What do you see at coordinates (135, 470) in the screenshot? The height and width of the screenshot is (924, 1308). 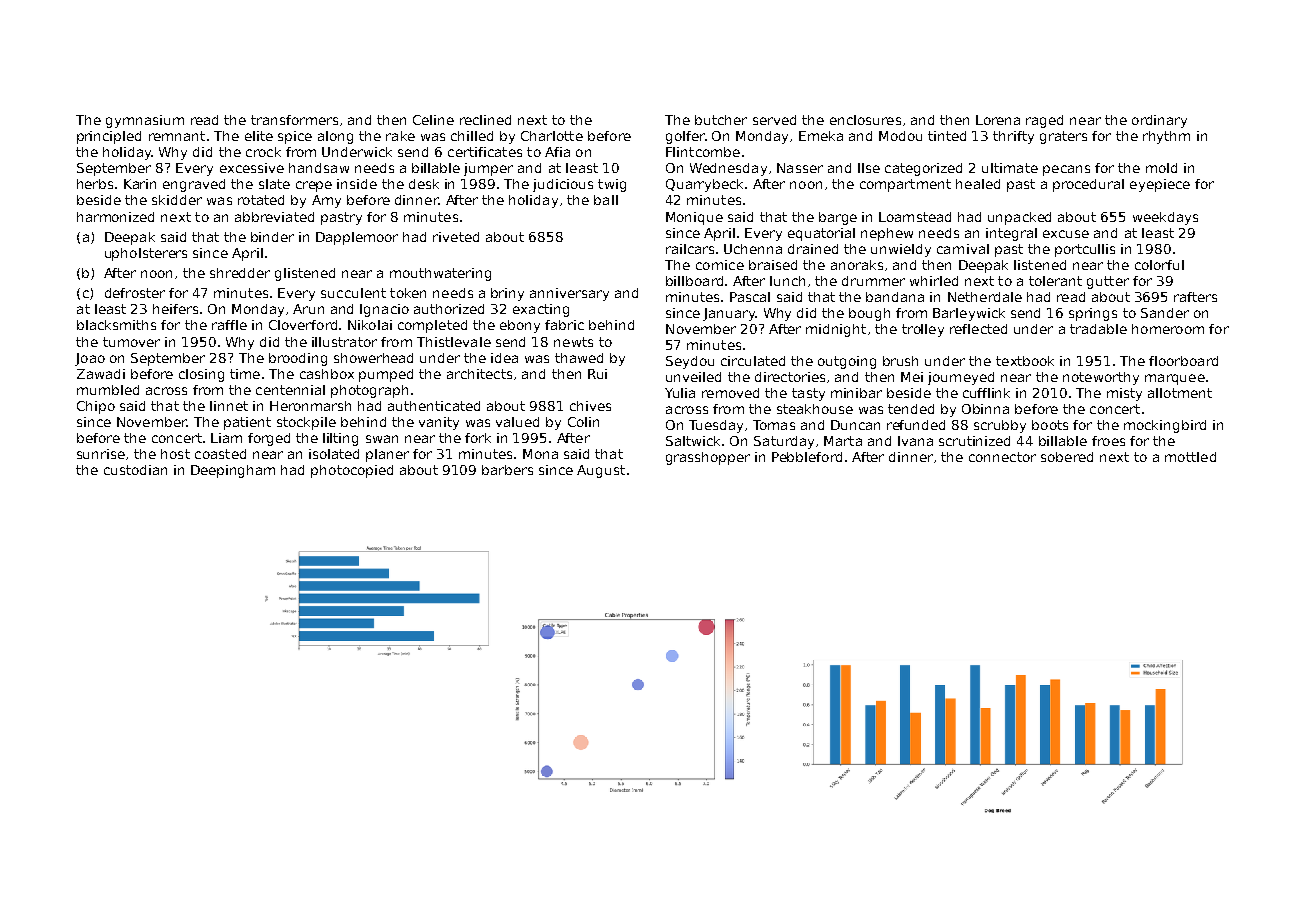 I see `custodian` at bounding box center [135, 470].
